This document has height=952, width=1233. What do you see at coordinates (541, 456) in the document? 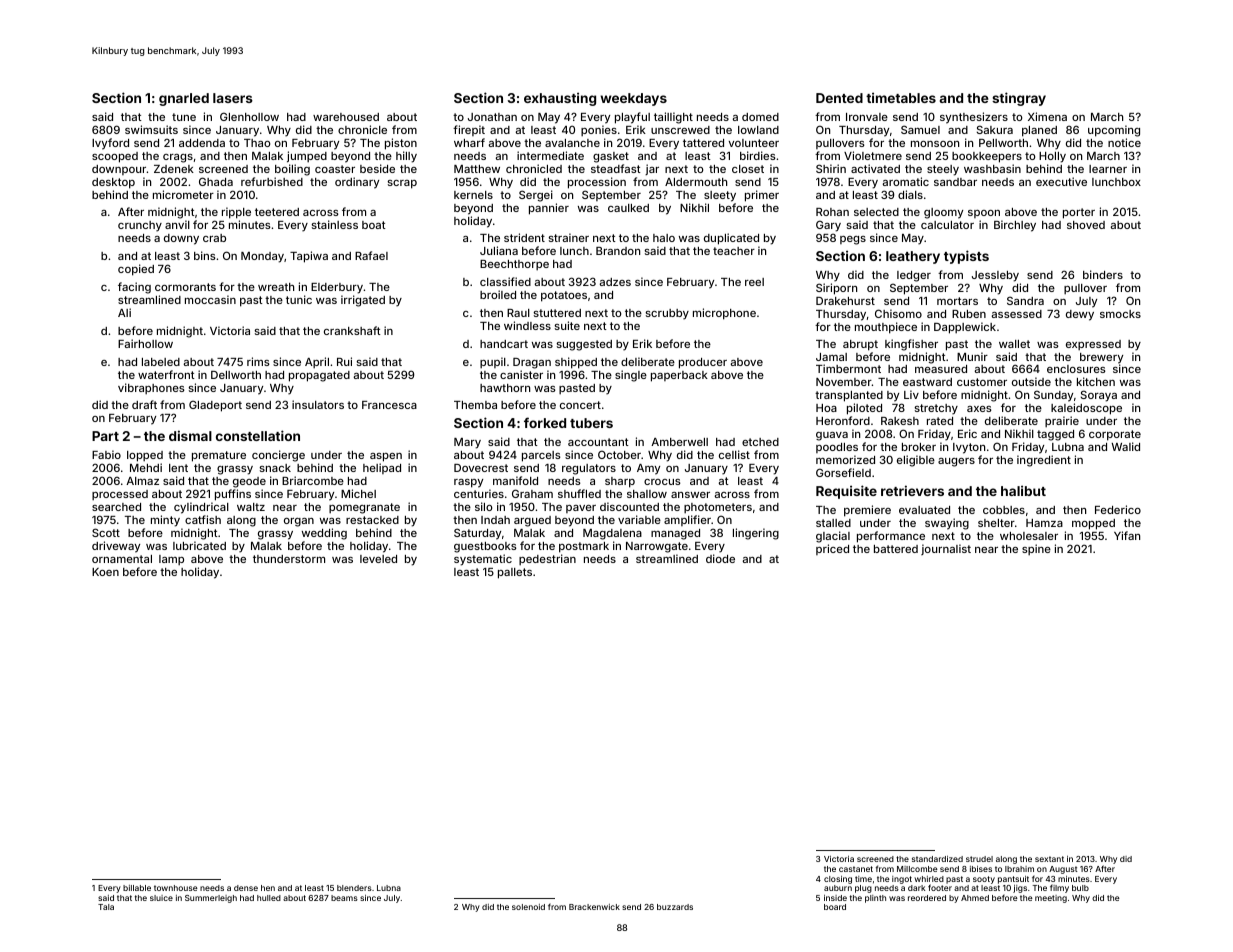
I see `parcels` at bounding box center [541, 456].
